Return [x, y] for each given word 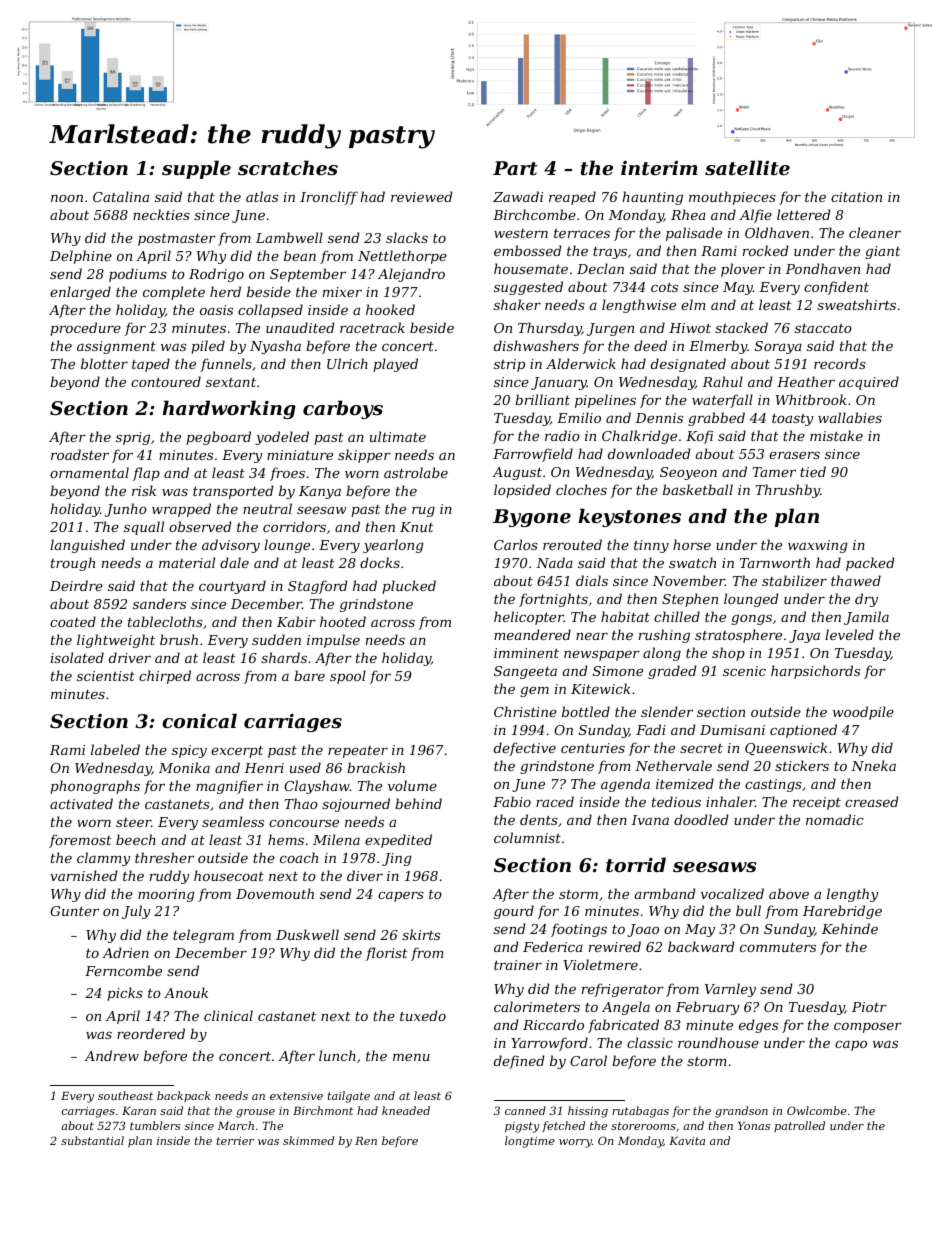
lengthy [852, 895]
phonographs [95, 787]
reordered [151, 1033]
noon [67, 198]
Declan [600, 268]
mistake [836, 435]
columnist [527, 837]
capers [401, 897]
